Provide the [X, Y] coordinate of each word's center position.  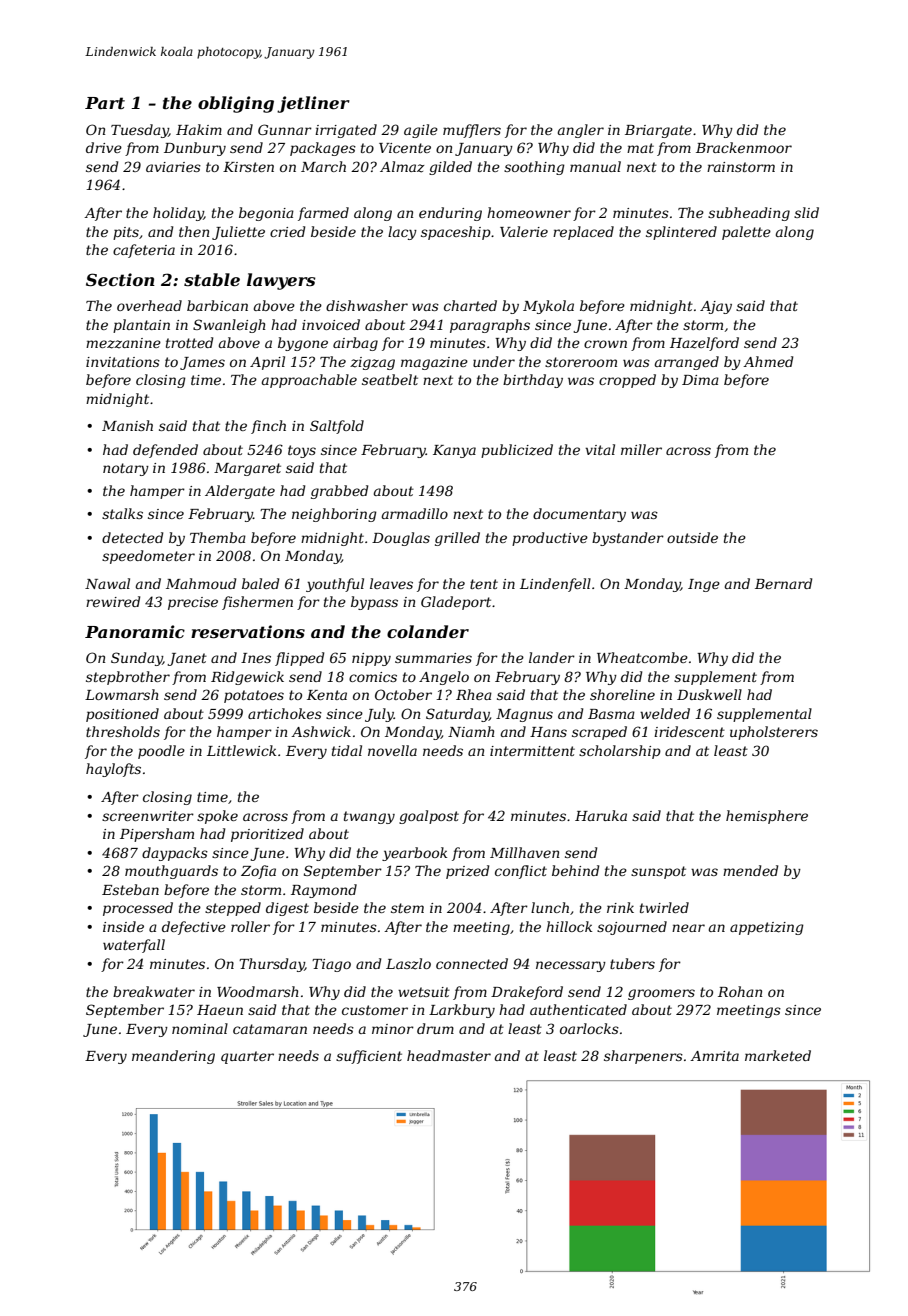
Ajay [716, 307]
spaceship [456, 233]
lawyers [281, 281]
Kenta [327, 695]
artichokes [285, 713]
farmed [323, 214]
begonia [266, 214]
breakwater [154, 991]
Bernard [783, 583]
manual [595, 166]
